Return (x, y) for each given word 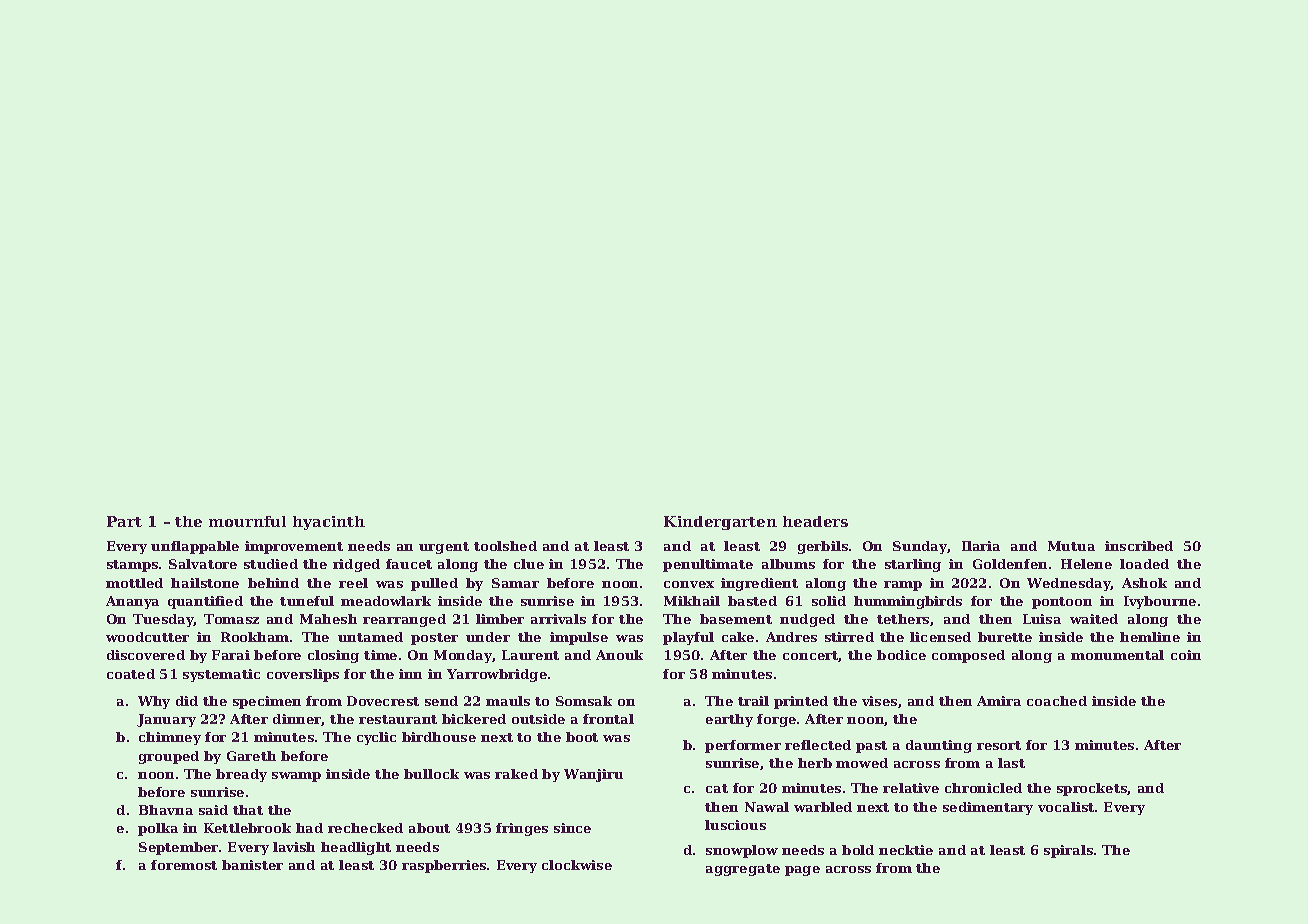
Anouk (619, 655)
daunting (939, 746)
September (178, 848)
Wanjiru (593, 775)
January (166, 720)
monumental (1117, 655)
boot (582, 737)
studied (271, 564)
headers (815, 521)
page (802, 871)
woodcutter (147, 637)
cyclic (376, 738)
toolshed (505, 546)
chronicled (983, 788)
